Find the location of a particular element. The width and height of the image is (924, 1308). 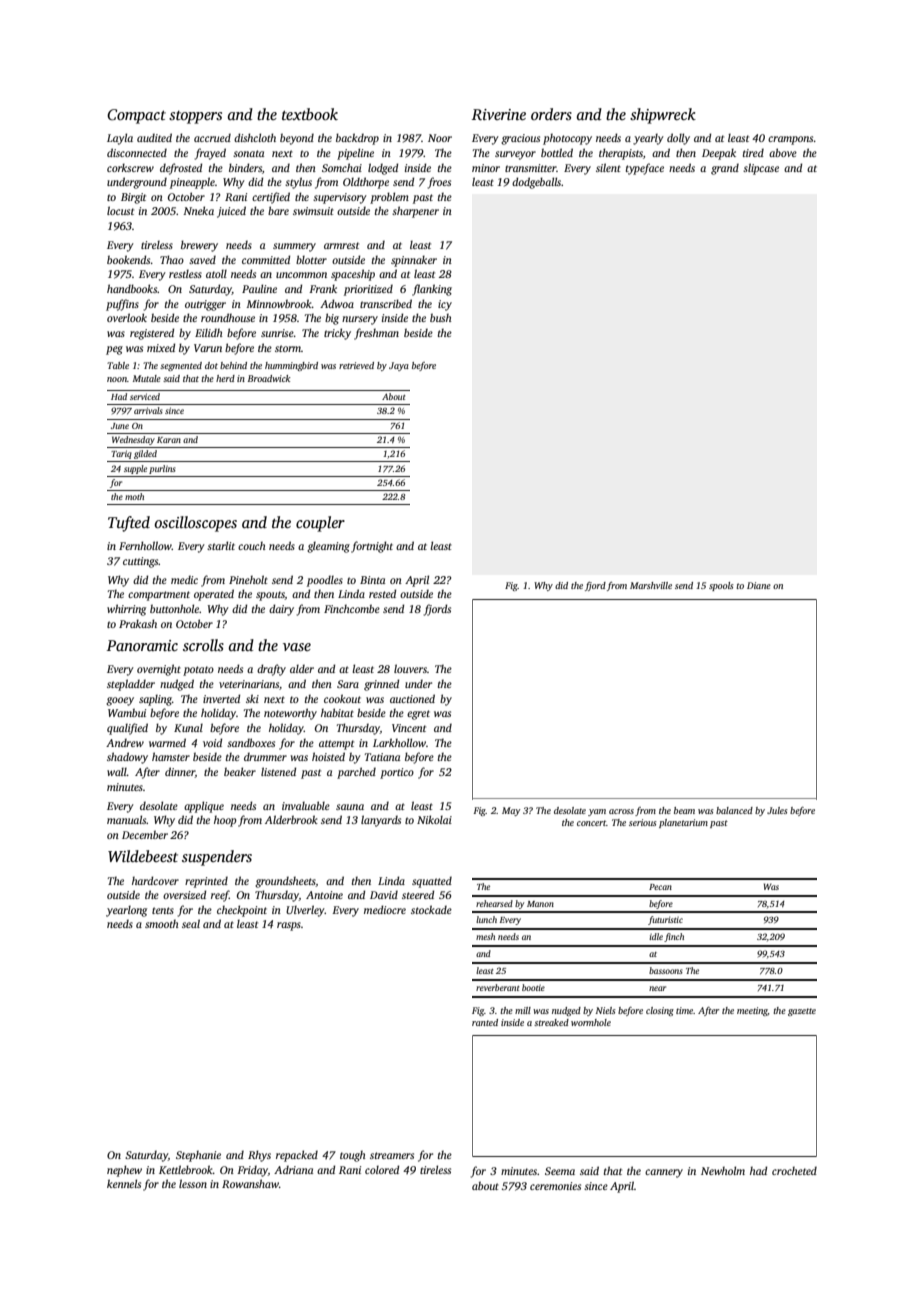

Compact is located at coordinates (136, 116).
